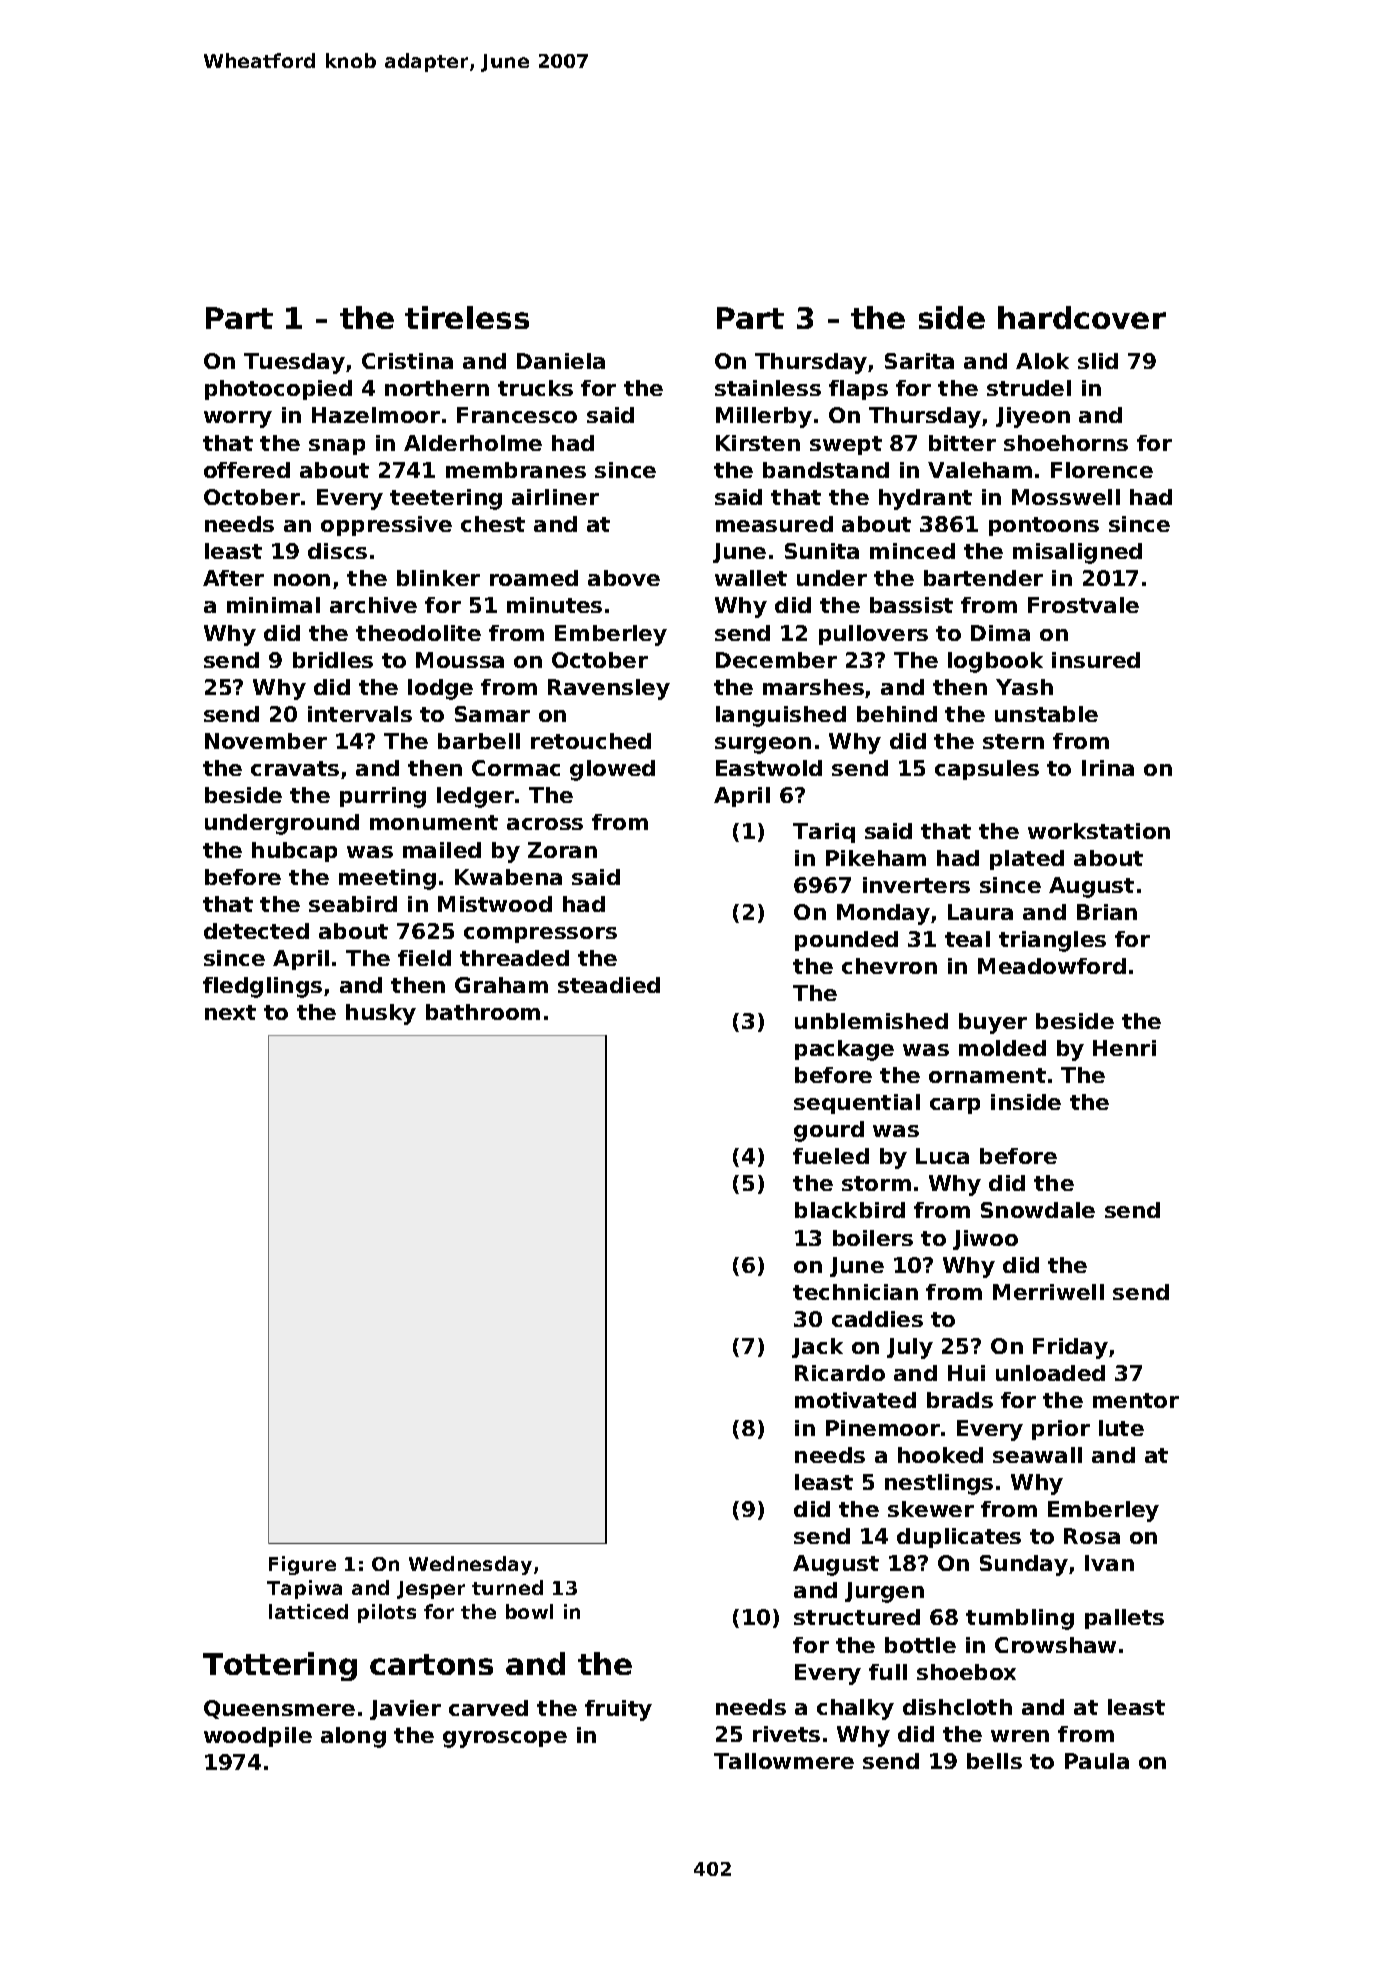 The image size is (1386, 1969). What do you see at coordinates (829, 1131) in the screenshot?
I see `gourd` at bounding box center [829, 1131].
